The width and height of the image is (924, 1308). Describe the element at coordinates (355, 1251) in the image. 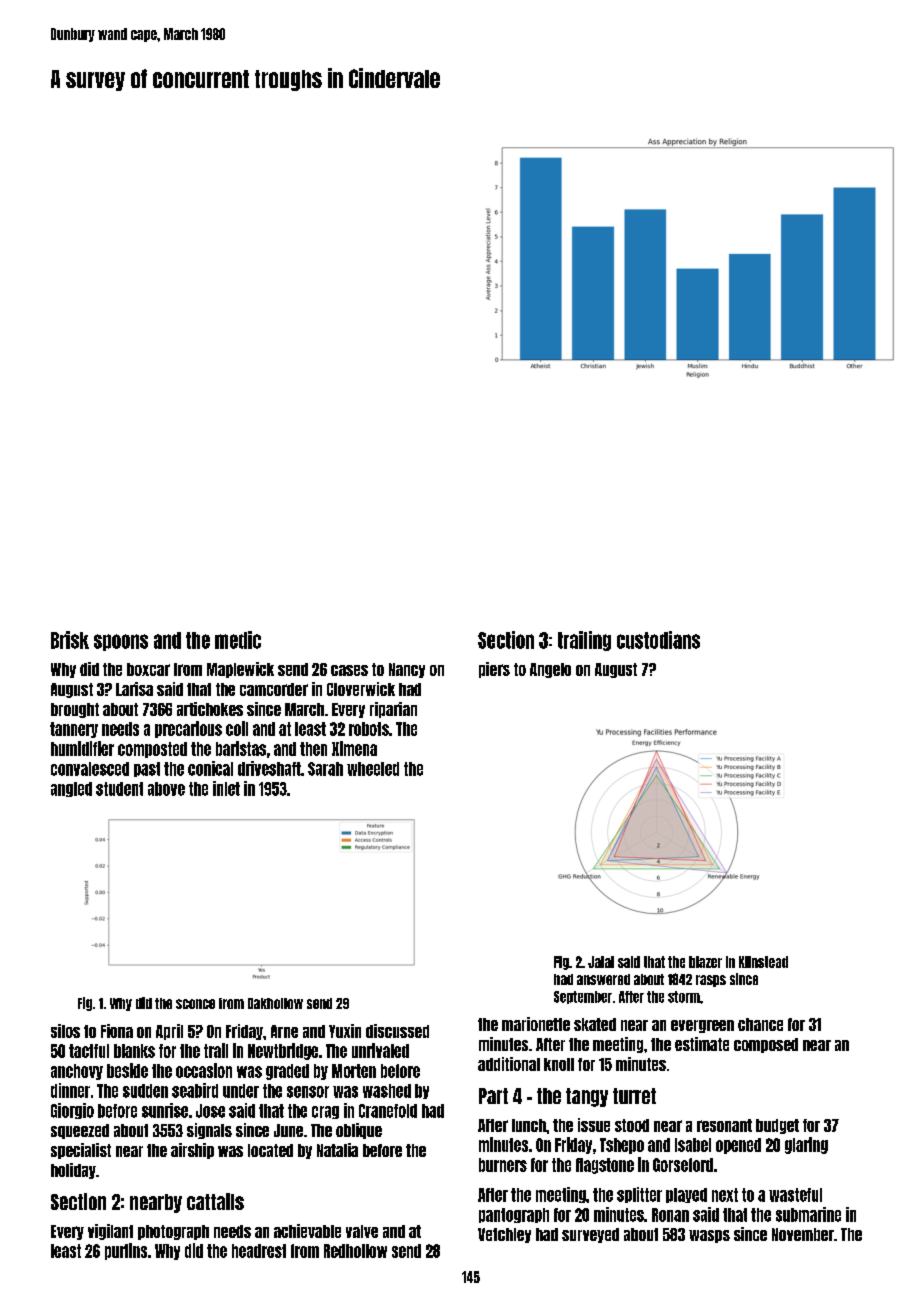

I see `Redhollow` at that location.
